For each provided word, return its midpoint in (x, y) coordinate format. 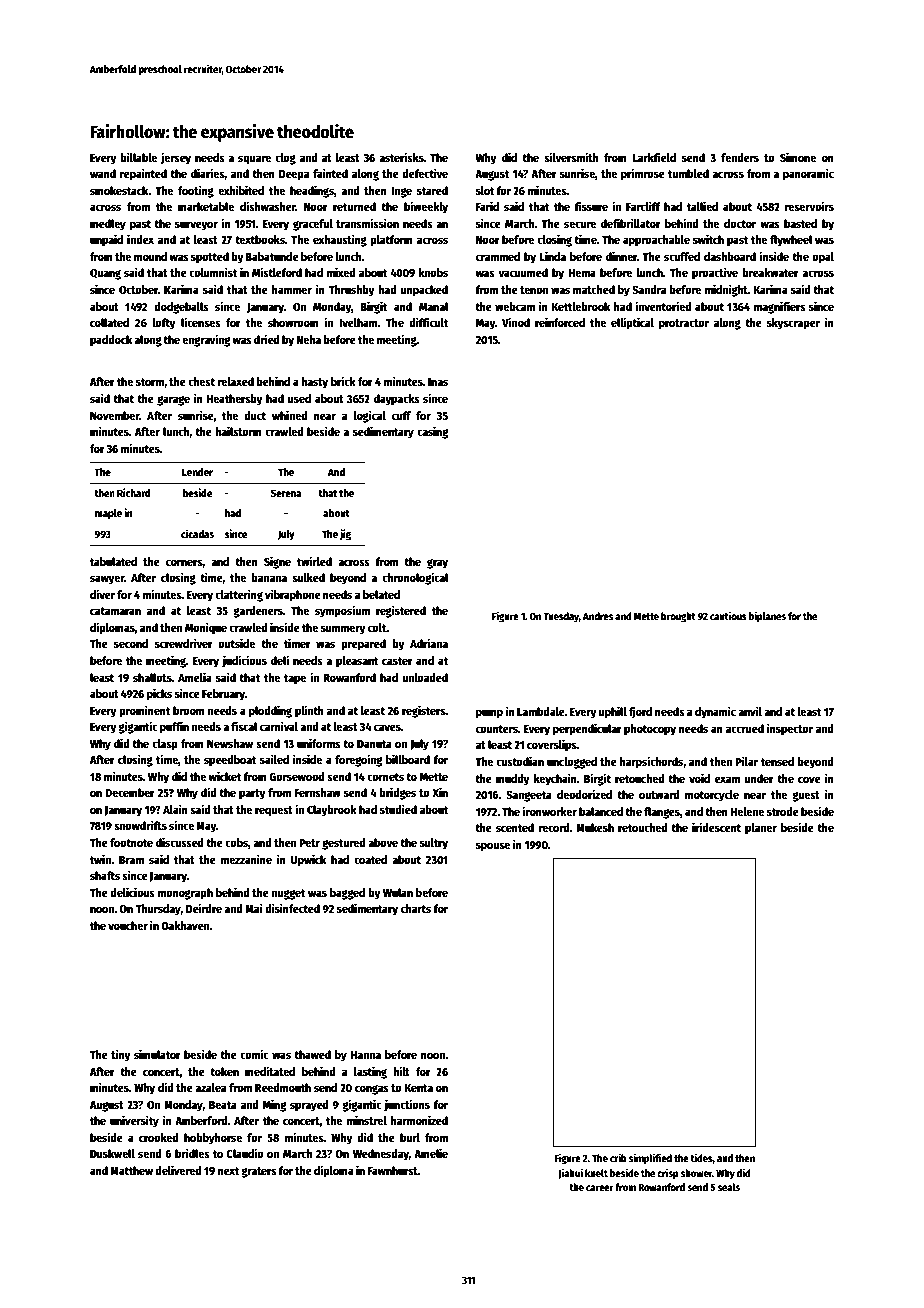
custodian (520, 761)
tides (701, 1157)
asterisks (401, 157)
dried (267, 339)
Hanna (365, 1055)
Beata (223, 1105)
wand (103, 173)
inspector (790, 729)
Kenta (418, 1088)
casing (432, 432)
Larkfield (654, 157)
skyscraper (793, 324)
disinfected (292, 908)
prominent (144, 711)
